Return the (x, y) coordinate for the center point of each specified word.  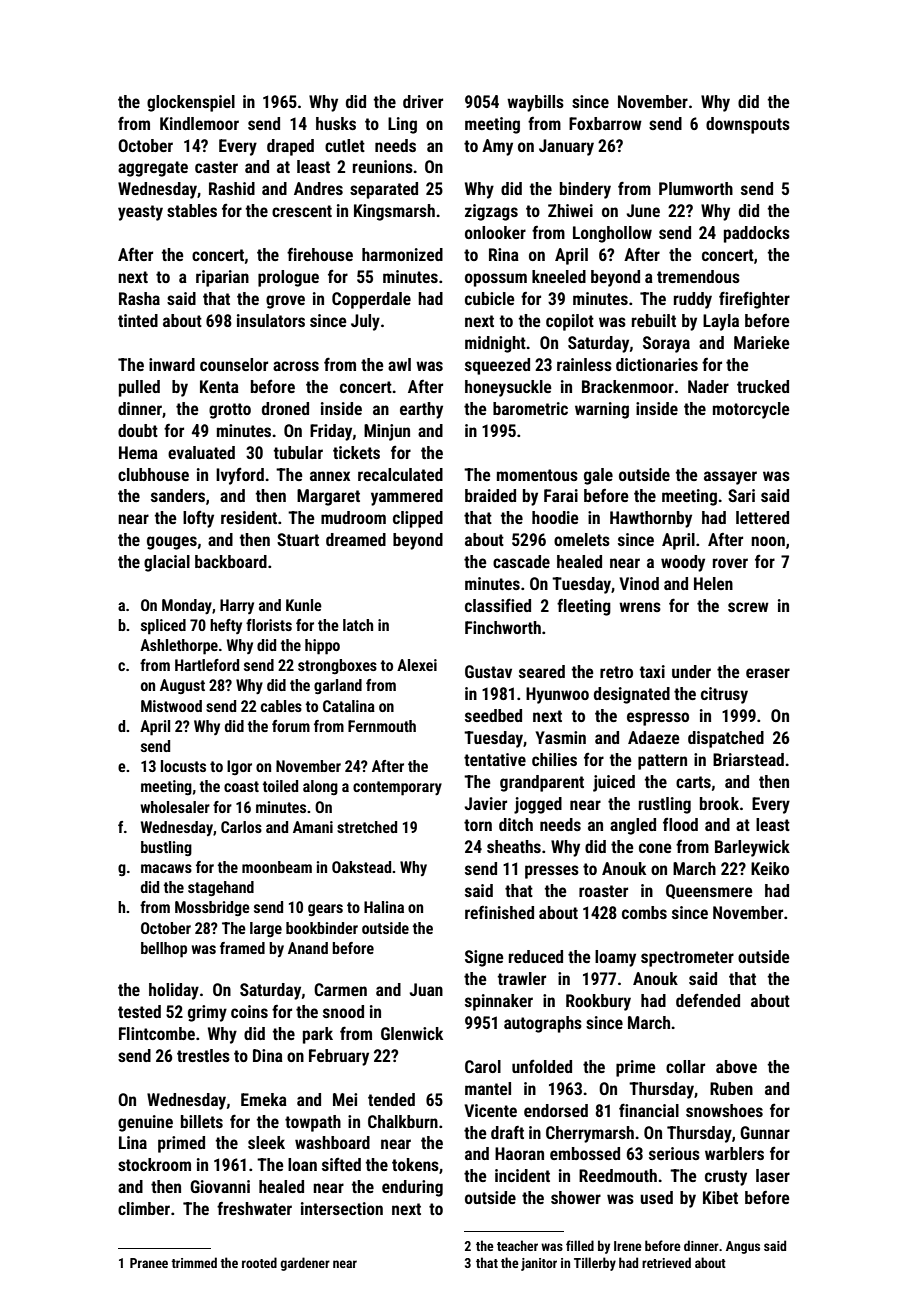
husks (336, 123)
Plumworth (696, 188)
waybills (535, 103)
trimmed (194, 1262)
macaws (166, 868)
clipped (418, 519)
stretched (367, 827)
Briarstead (748, 759)
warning (602, 410)
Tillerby (595, 1264)
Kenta (219, 386)
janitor (539, 1264)
